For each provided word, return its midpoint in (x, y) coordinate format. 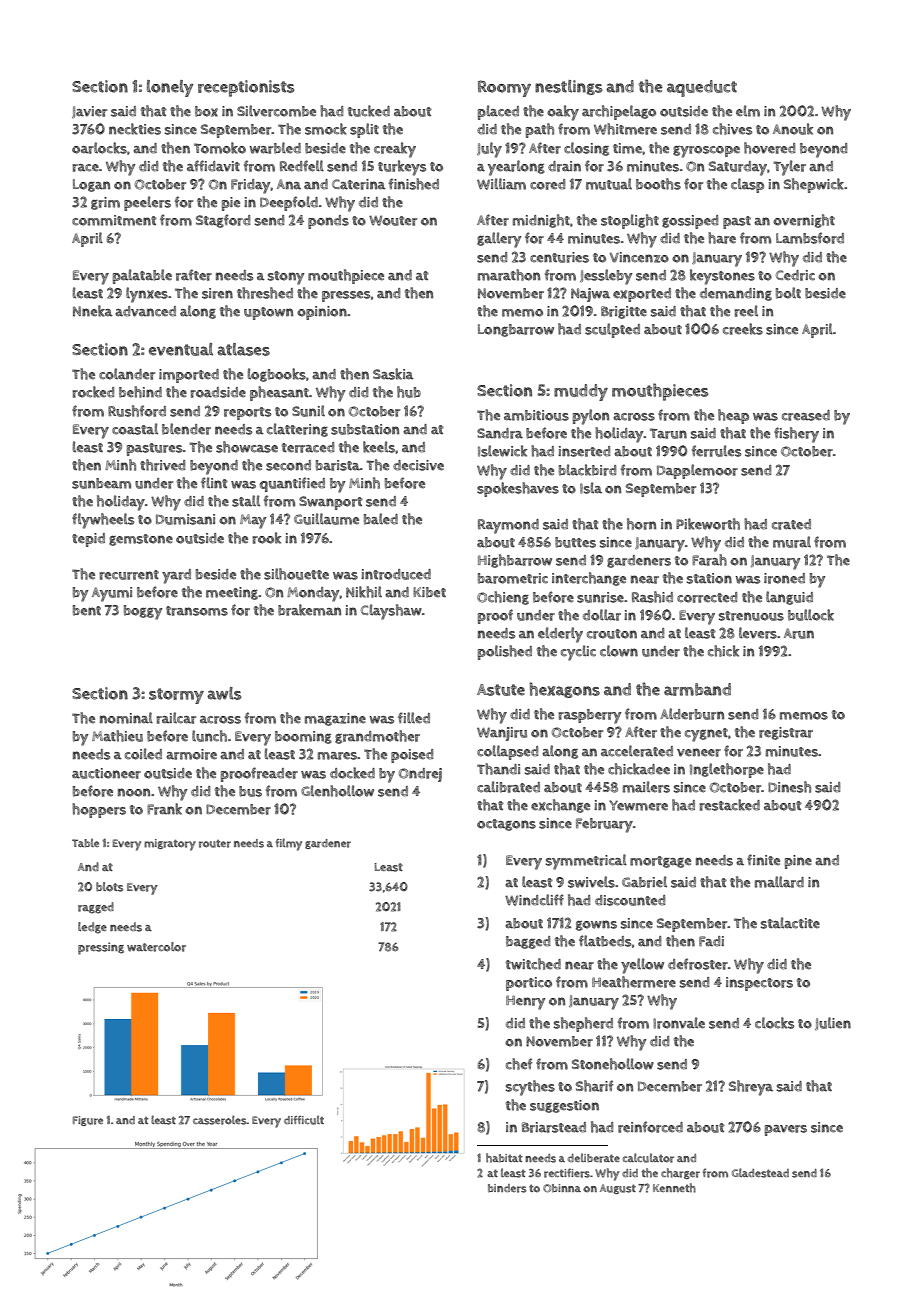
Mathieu (117, 736)
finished (414, 184)
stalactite (790, 923)
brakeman (309, 610)
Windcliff (534, 900)
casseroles (220, 1120)
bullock (811, 615)
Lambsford (810, 238)
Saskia (393, 374)
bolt (788, 293)
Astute (501, 690)
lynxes (147, 295)
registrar (786, 733)
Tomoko (220, 148)
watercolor (156, 947)
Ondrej (420, 775)
